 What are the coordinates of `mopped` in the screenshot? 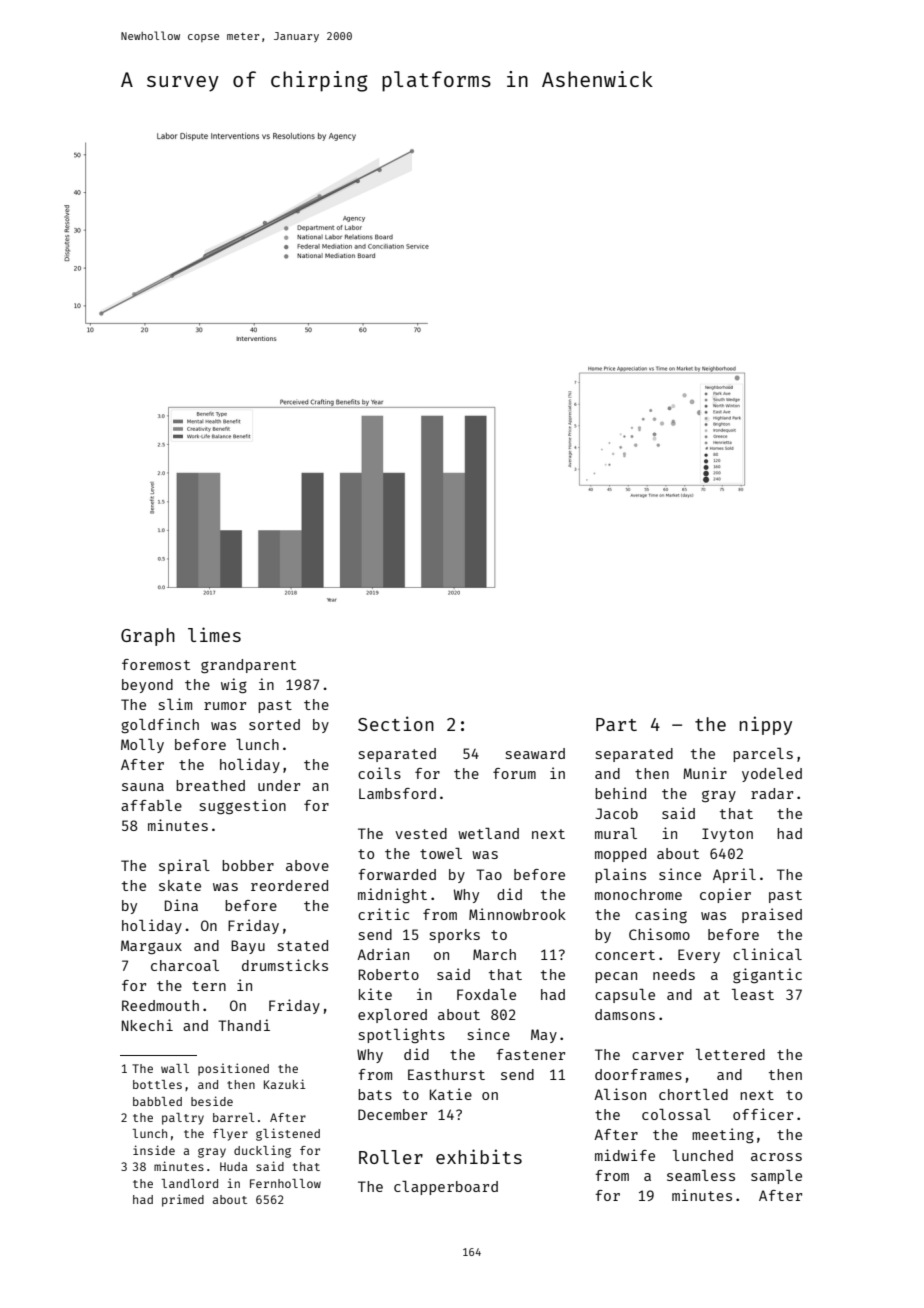 It's located at (620, 855).
